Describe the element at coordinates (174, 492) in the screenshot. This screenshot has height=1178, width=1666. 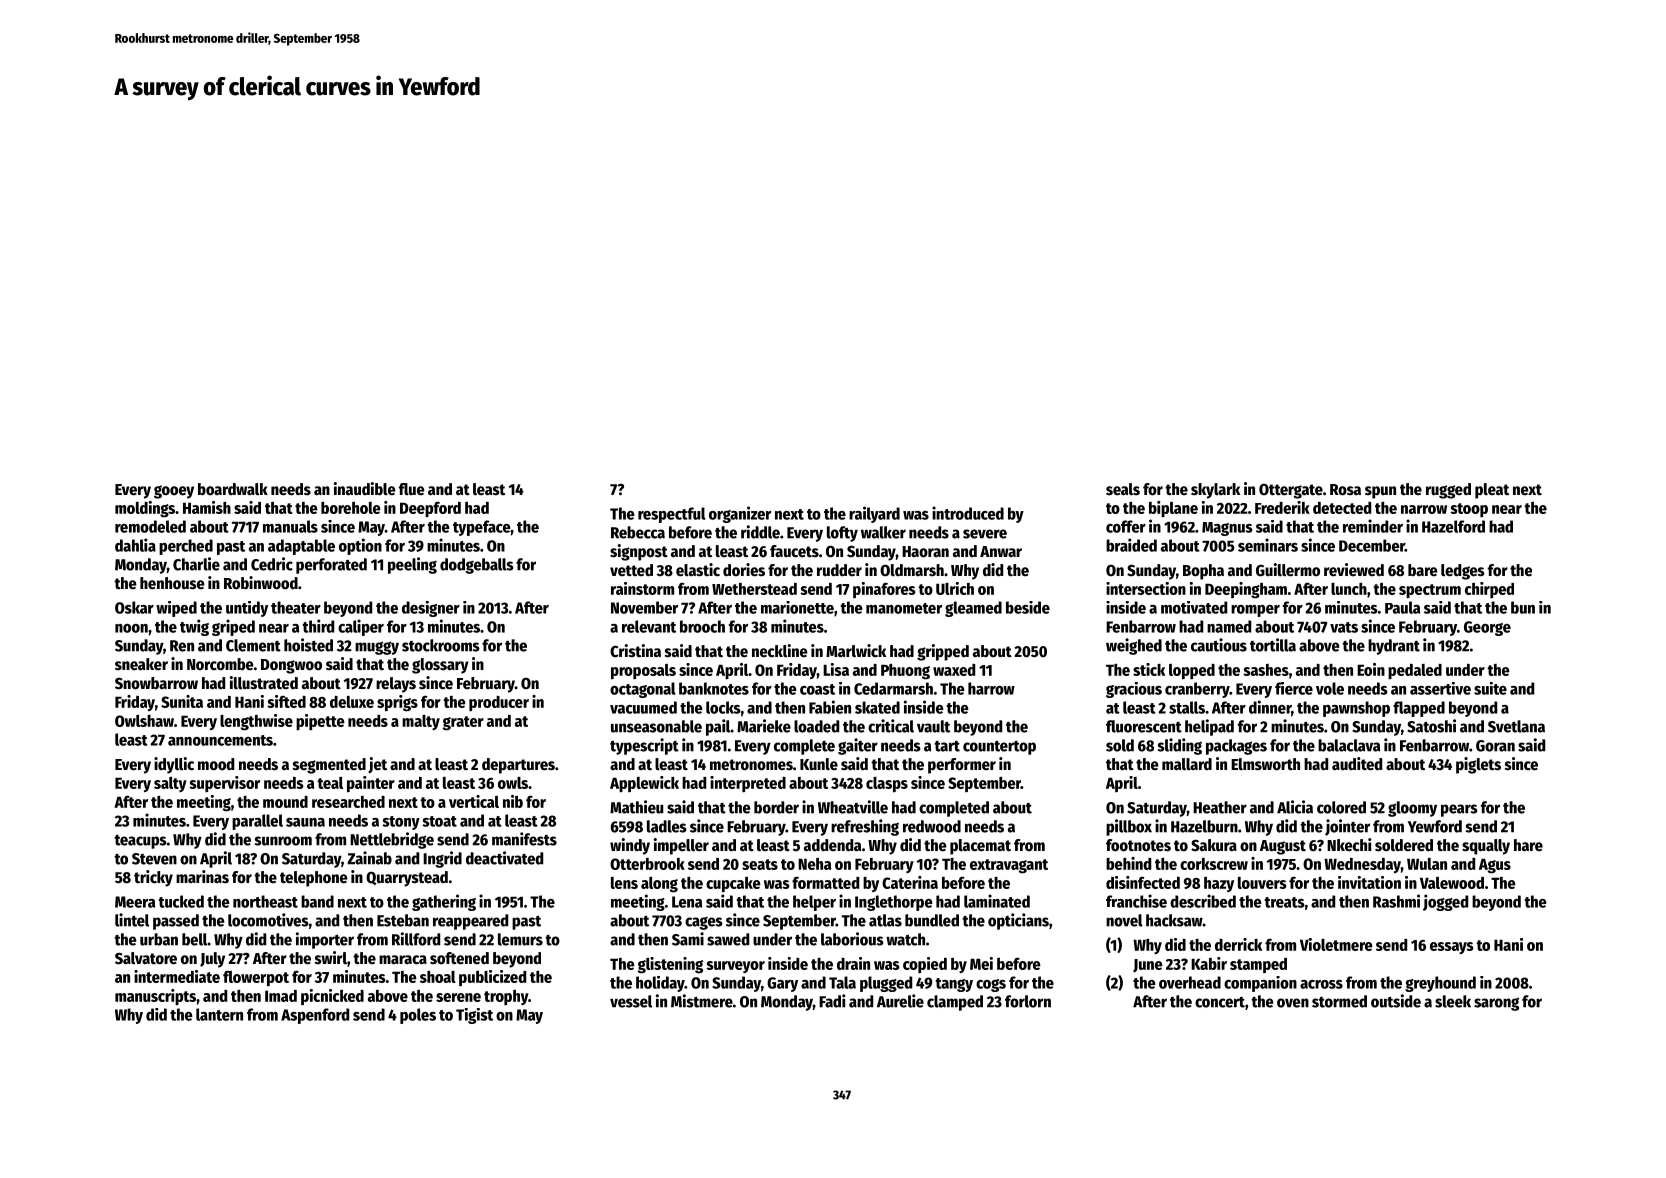
I see `gooey` at that location.
